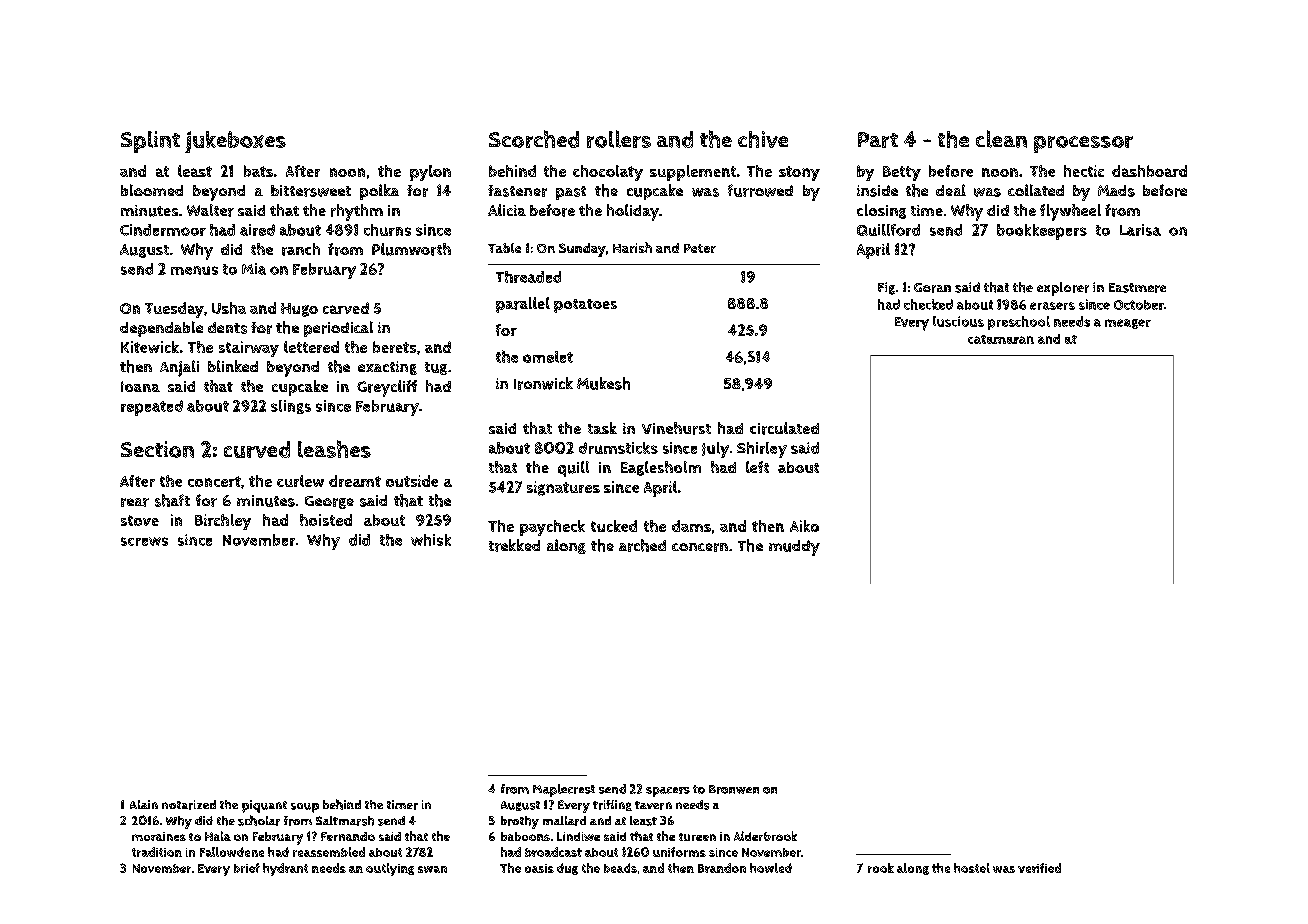  What do you see at coordinates (691, 526) in the screenshot?
I see `dams` at bounding box center [691, 526].
